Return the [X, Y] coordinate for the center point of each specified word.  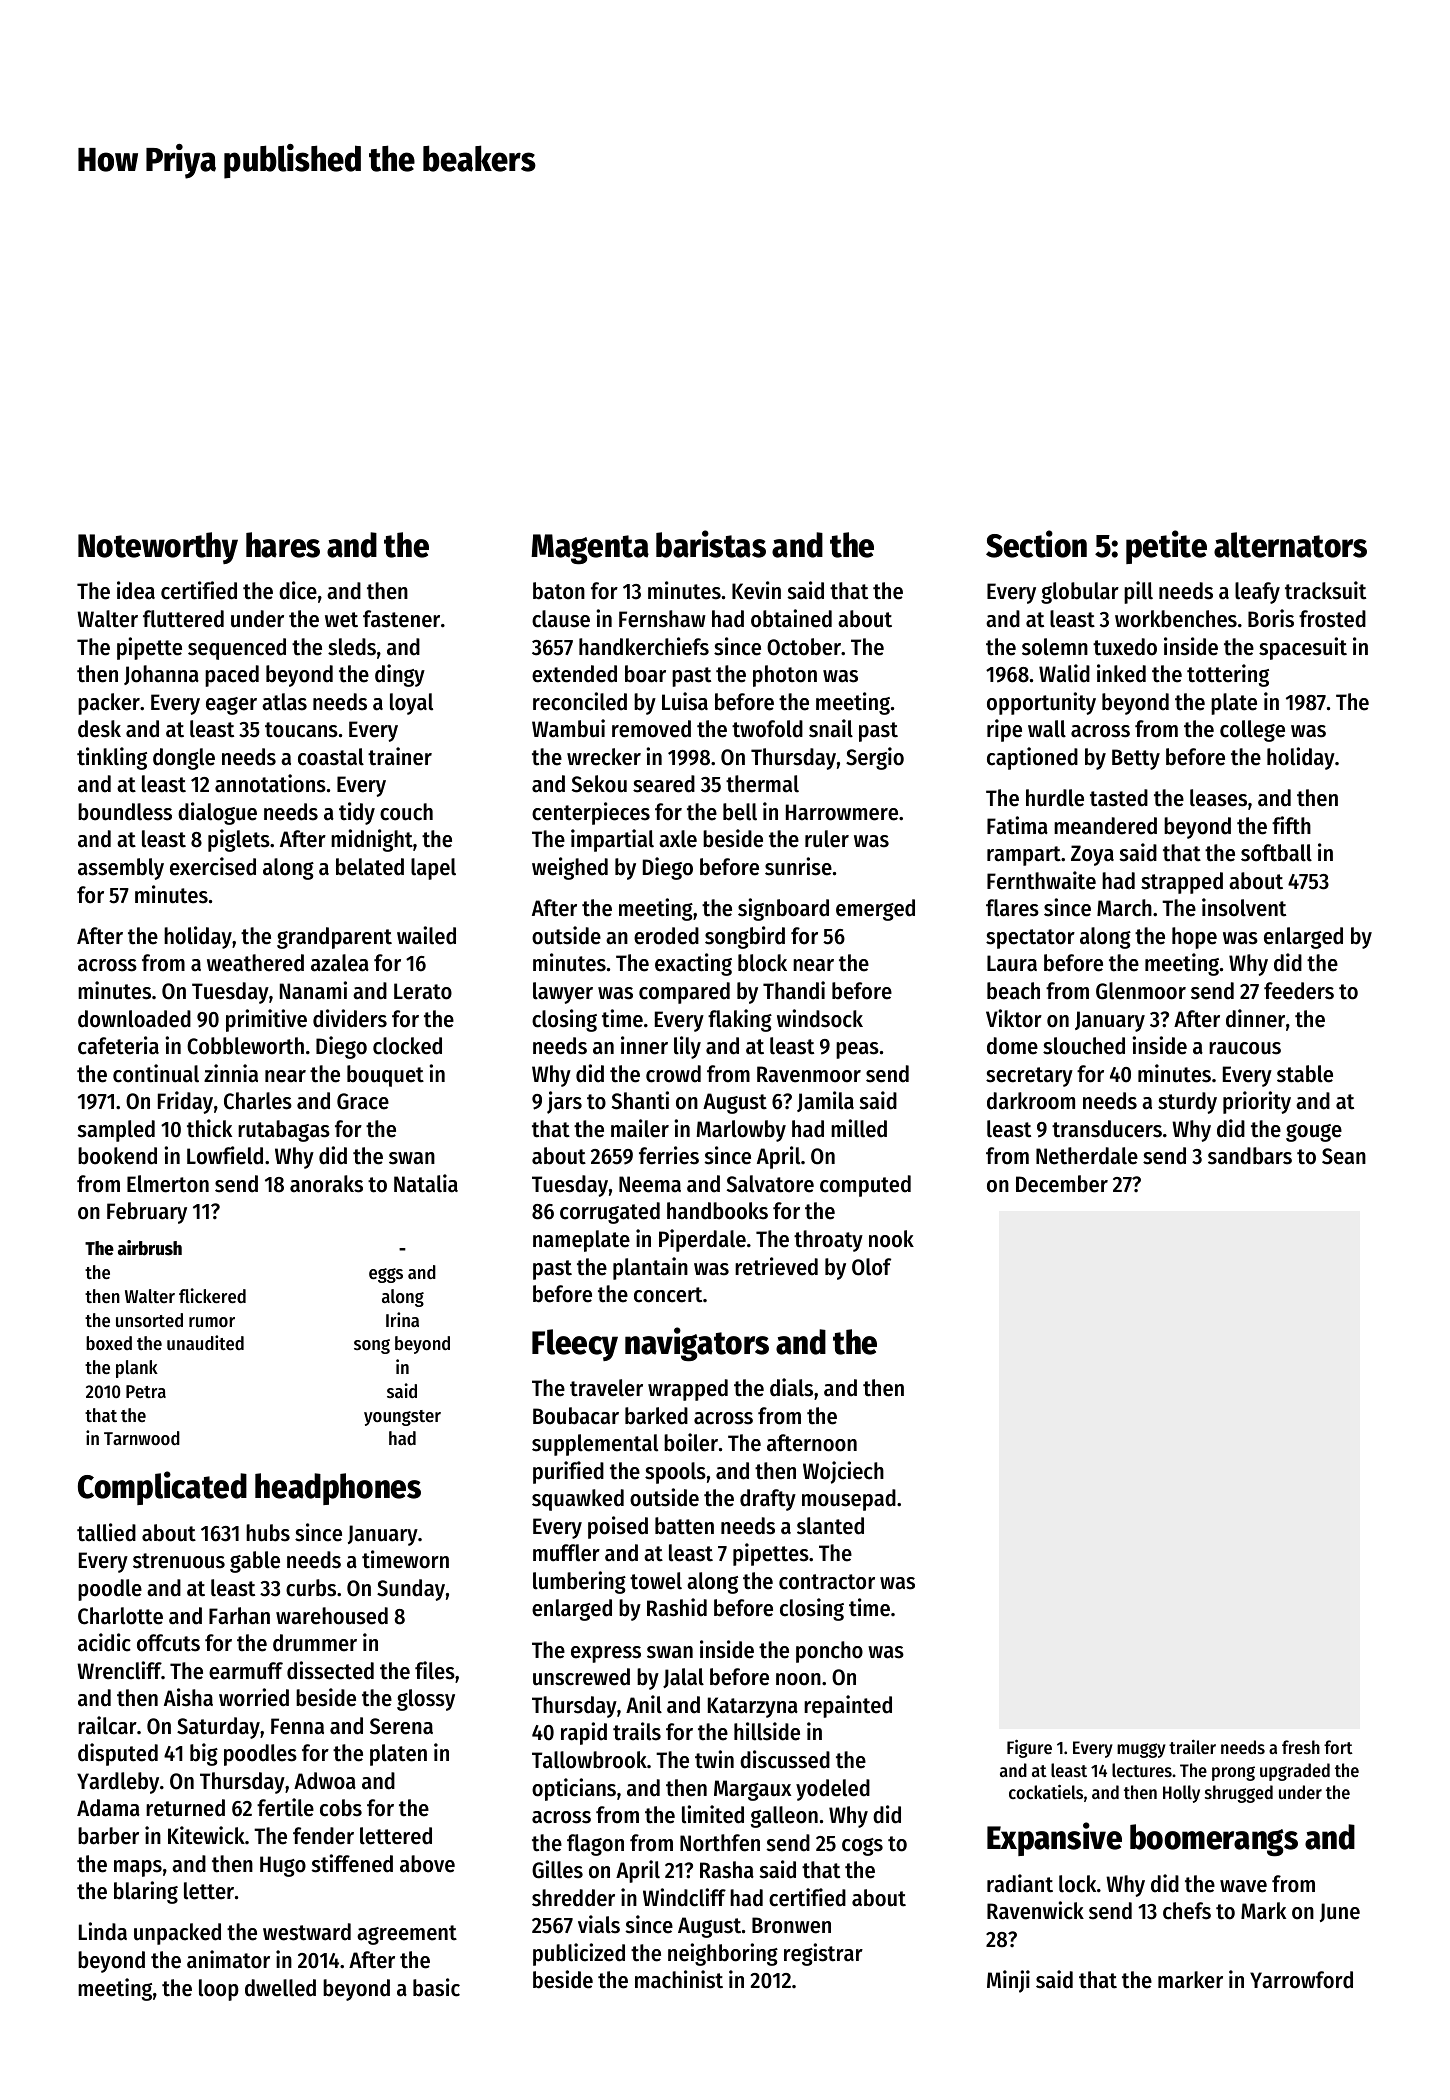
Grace [363, 1101]
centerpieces [591, 813]
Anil [644, 1704]
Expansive [1054, 1839]
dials [791, 1387]
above [427, 1864]
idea [136, 590]
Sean [1344, 1156]
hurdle [1055, 798]
